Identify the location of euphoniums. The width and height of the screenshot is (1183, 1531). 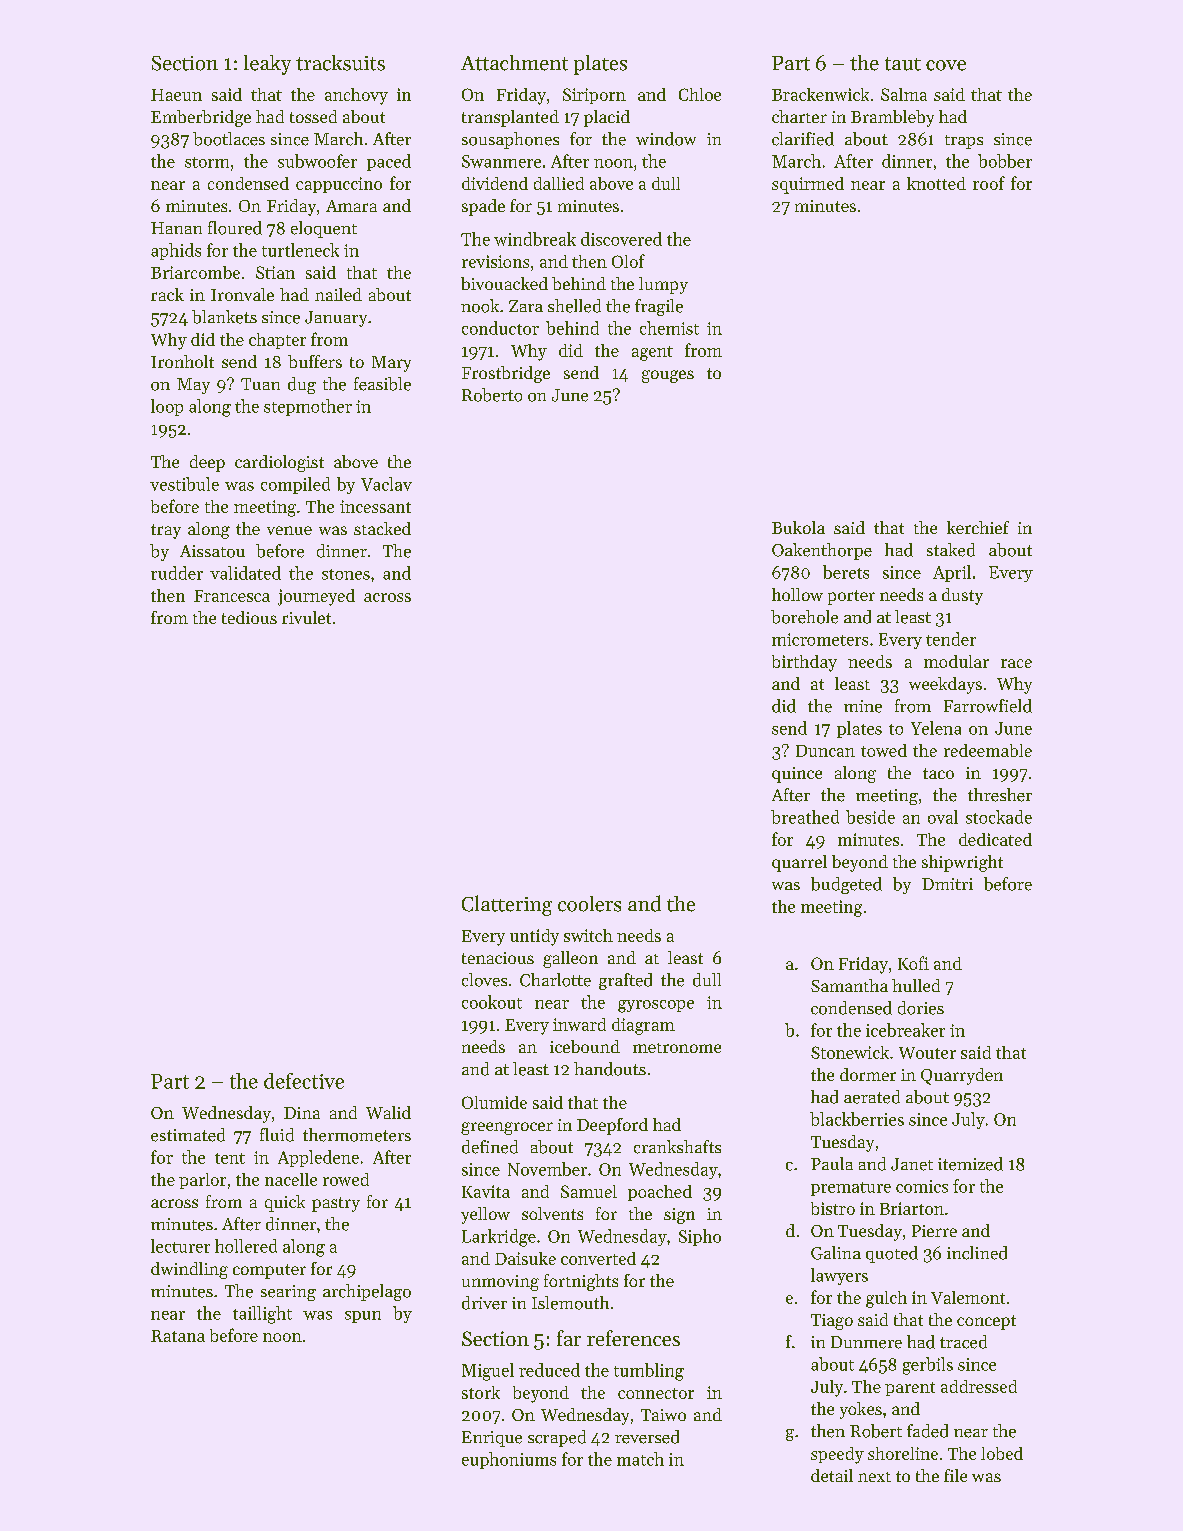
(509, 1460).
